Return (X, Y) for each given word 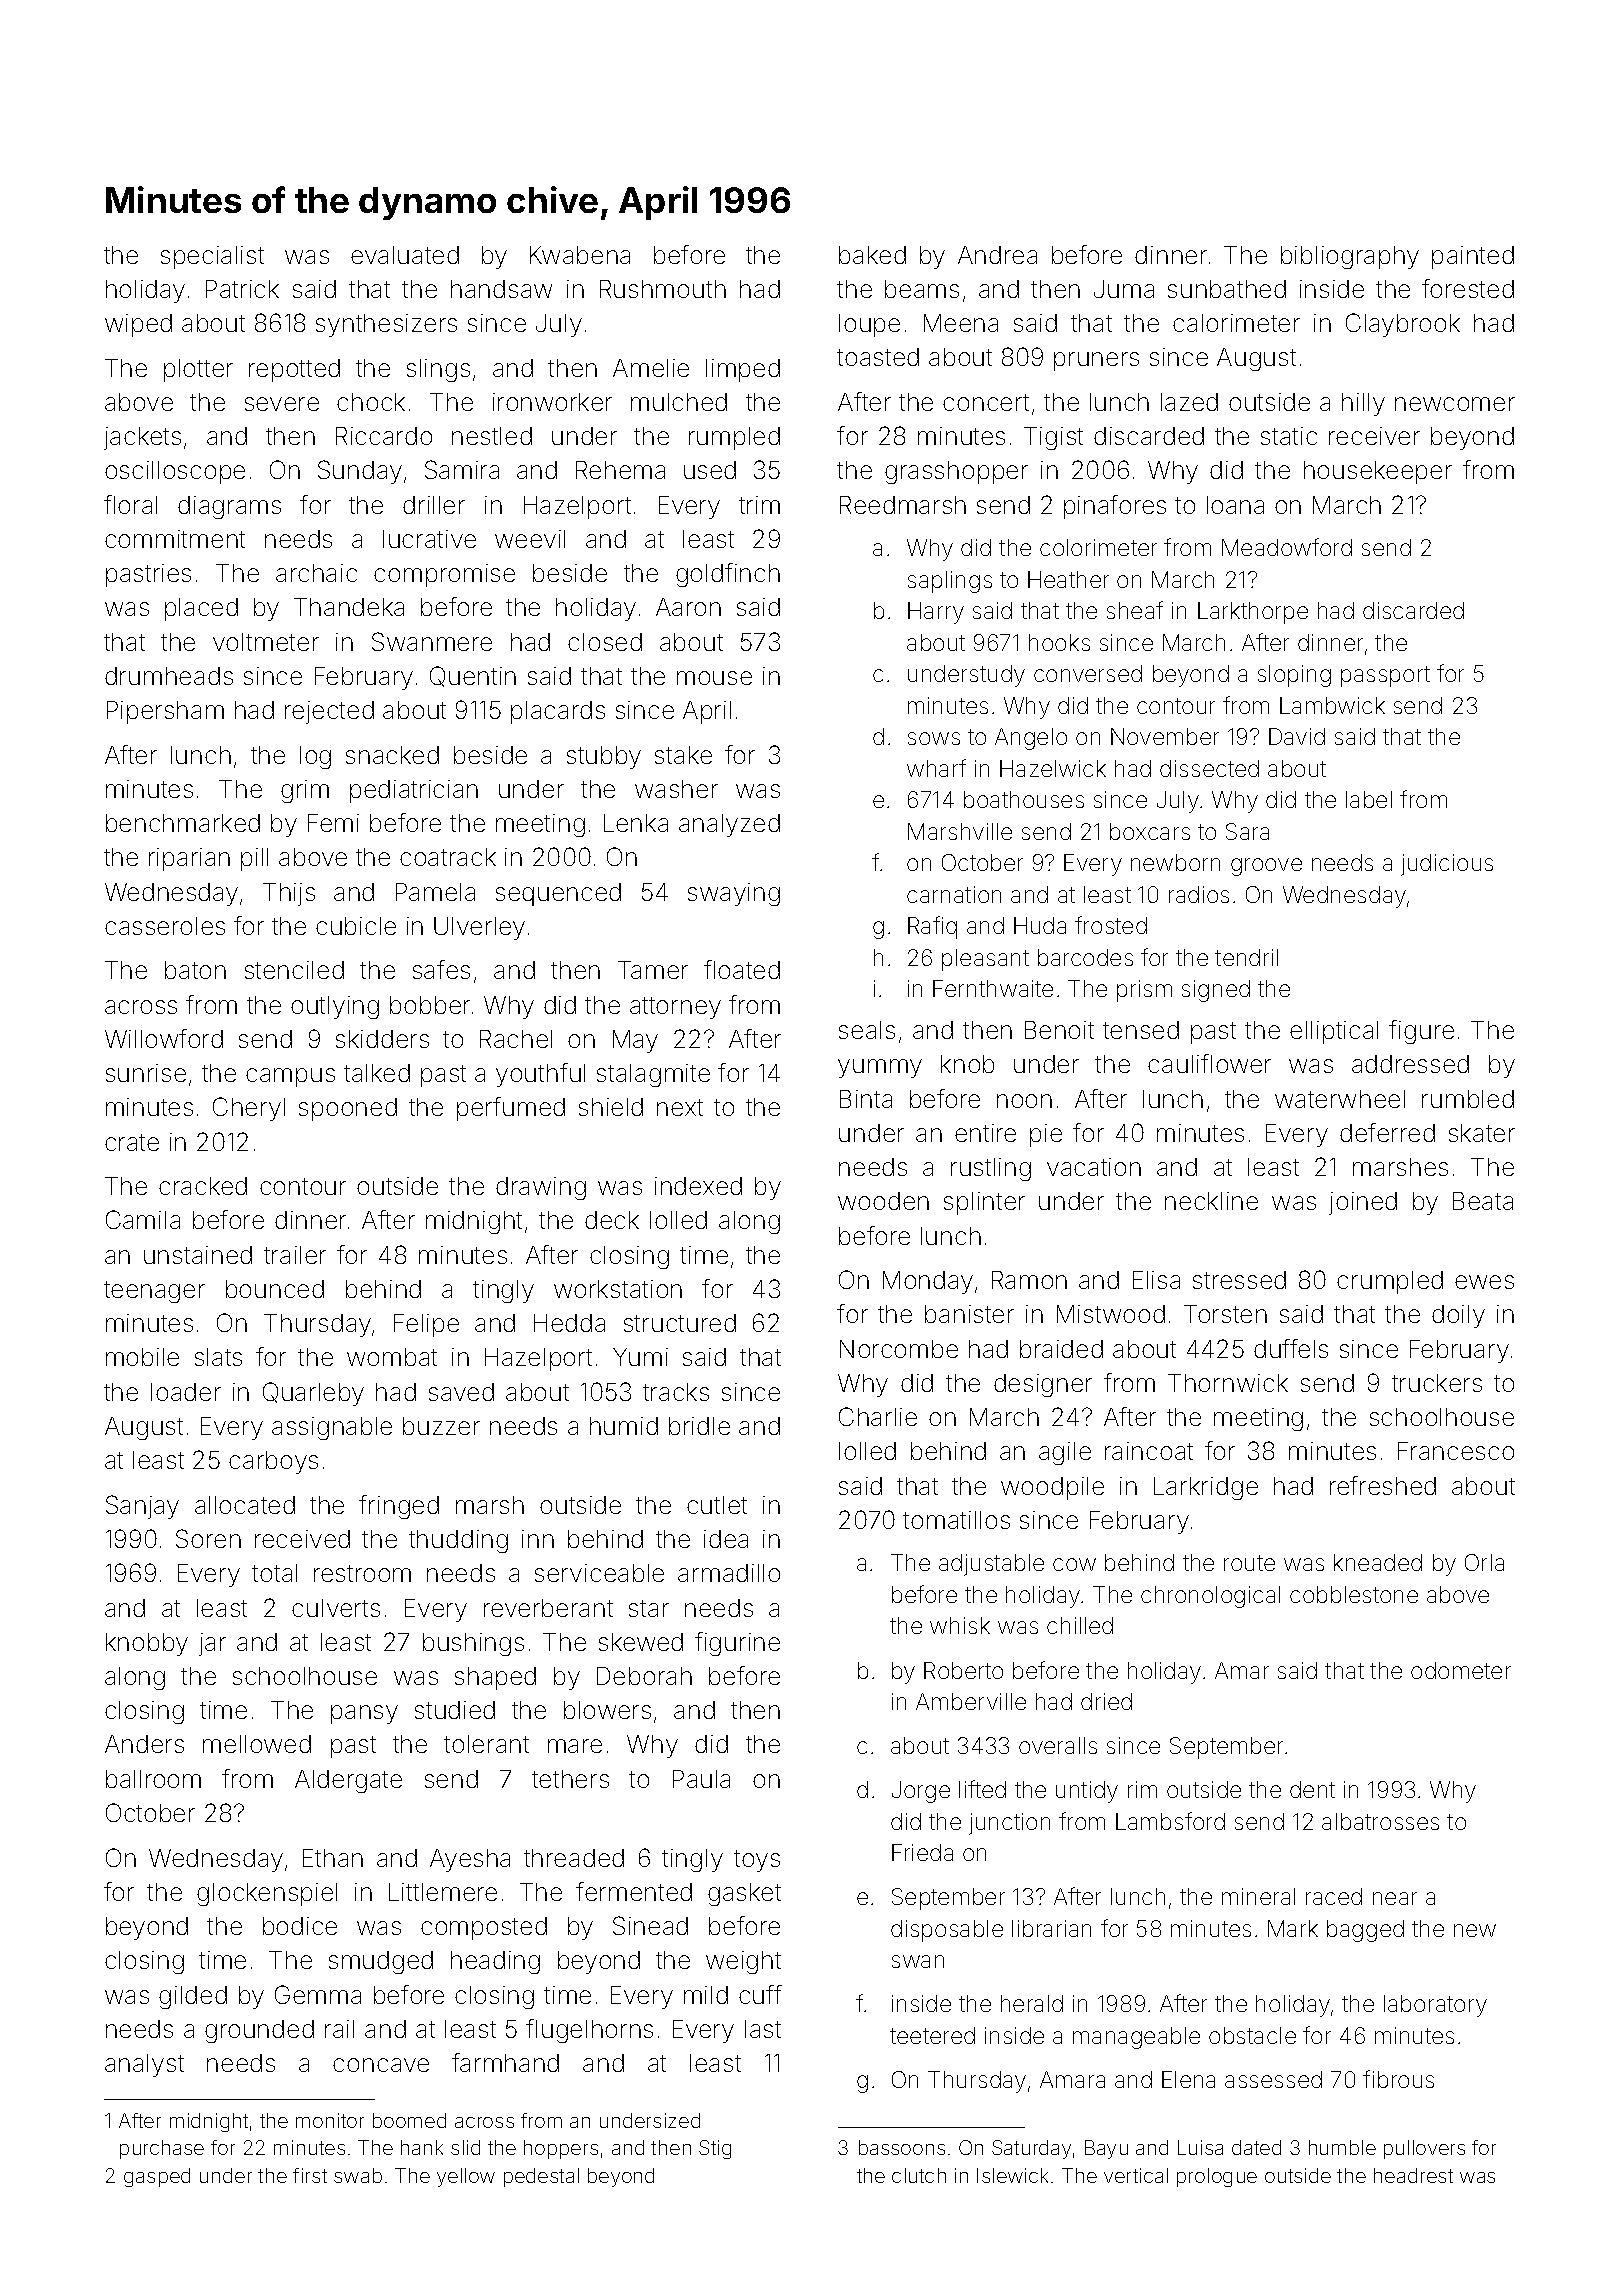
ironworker (552, 402)
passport (1385, 676)
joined (1363, 1203)
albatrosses (1380, 1821)
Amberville (971, 1701)
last (763, 2029)
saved (461, 1392)
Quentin (473, 676)
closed (605, 642)
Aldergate (348, 1781)
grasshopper (956, 472)
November (1165, 736)
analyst (144, 2065)
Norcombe (899, 1349)
